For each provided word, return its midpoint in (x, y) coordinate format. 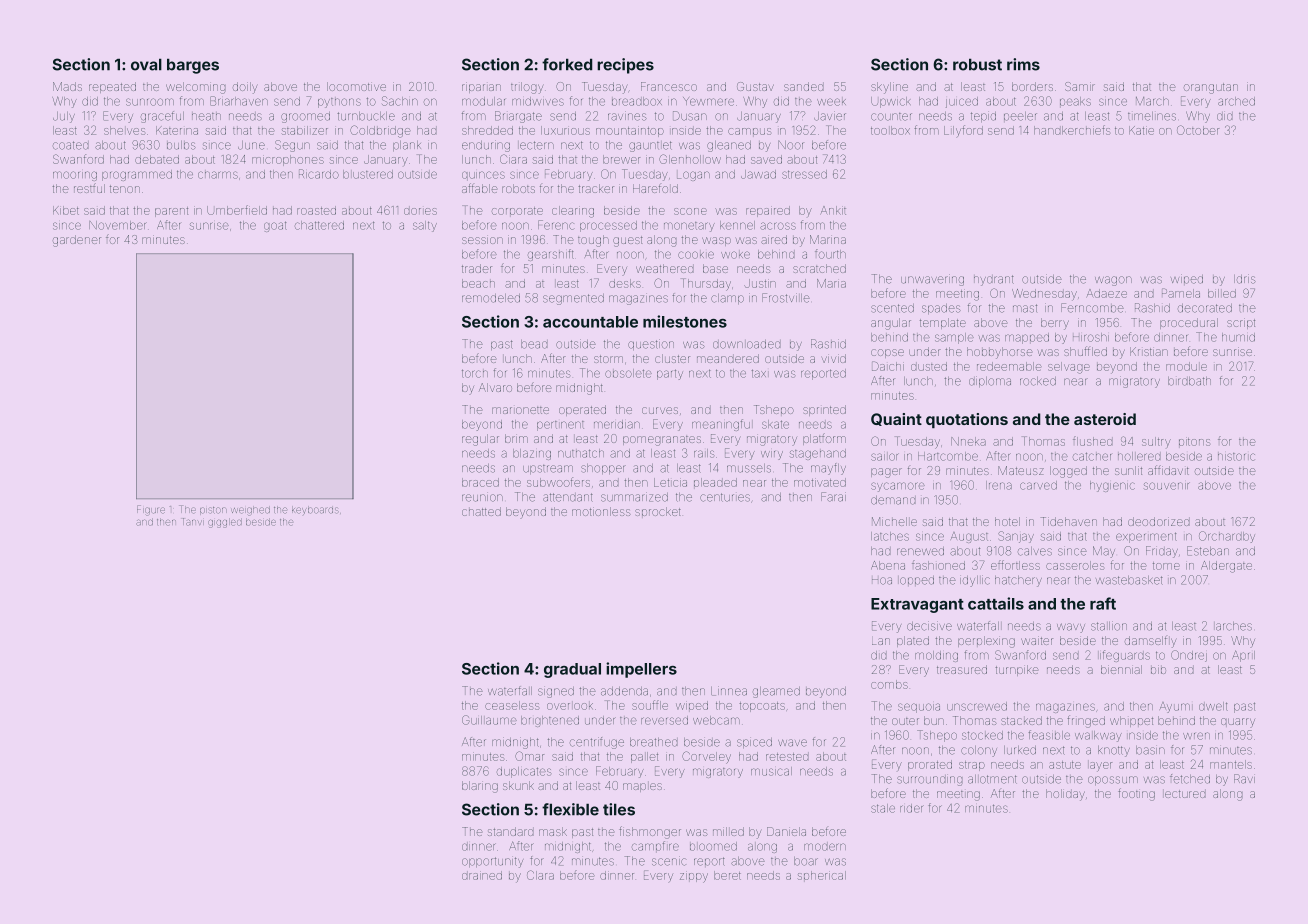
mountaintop (630, 132)
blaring (480, 787)
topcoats (762, 707)
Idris (1245, 279)
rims (1023, 64)
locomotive (356, 86)
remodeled (491, 298)
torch (475, 374)
